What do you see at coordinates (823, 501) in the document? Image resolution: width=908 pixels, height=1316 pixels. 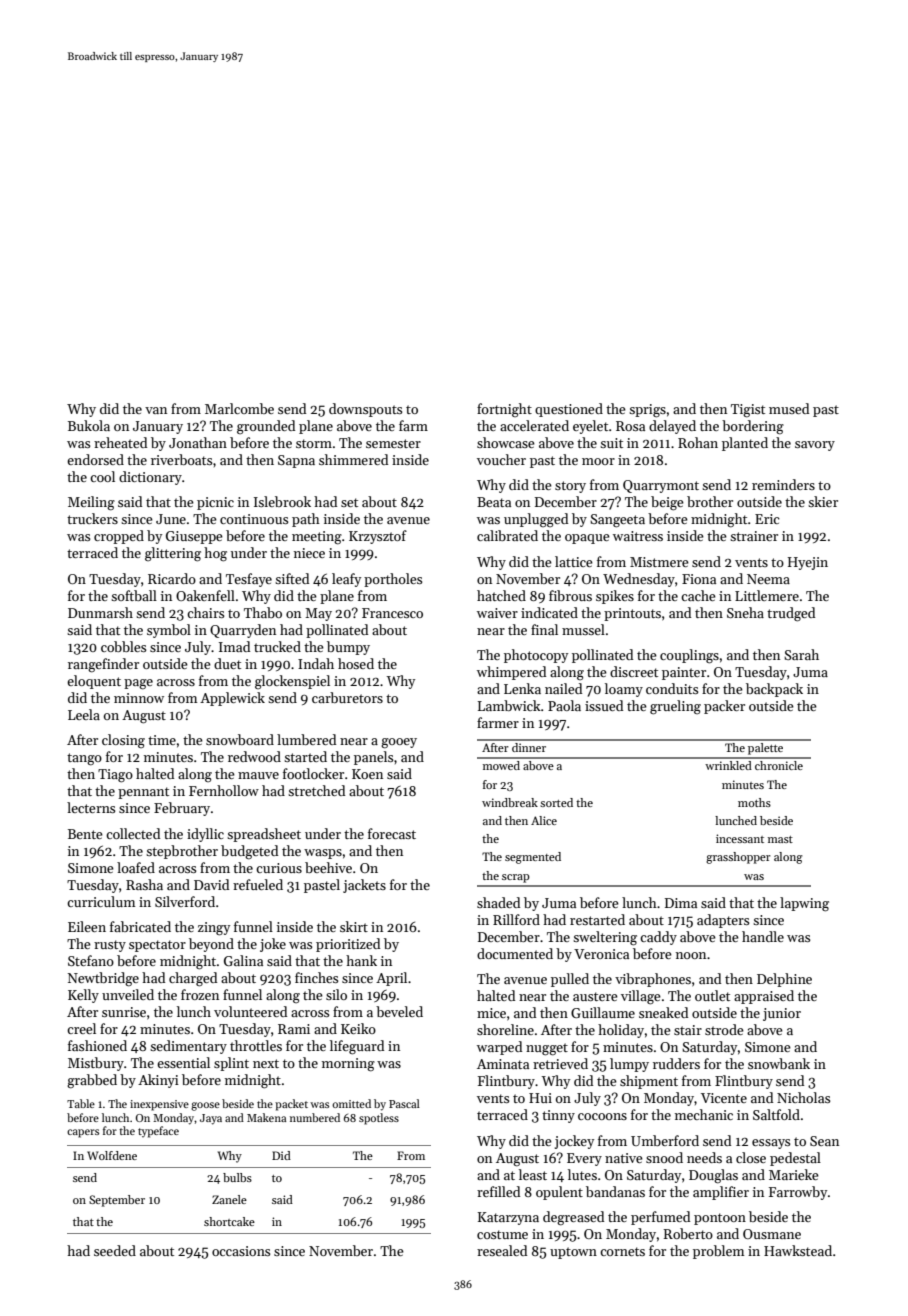 I see `skier` at bounding box center [823, 501].
